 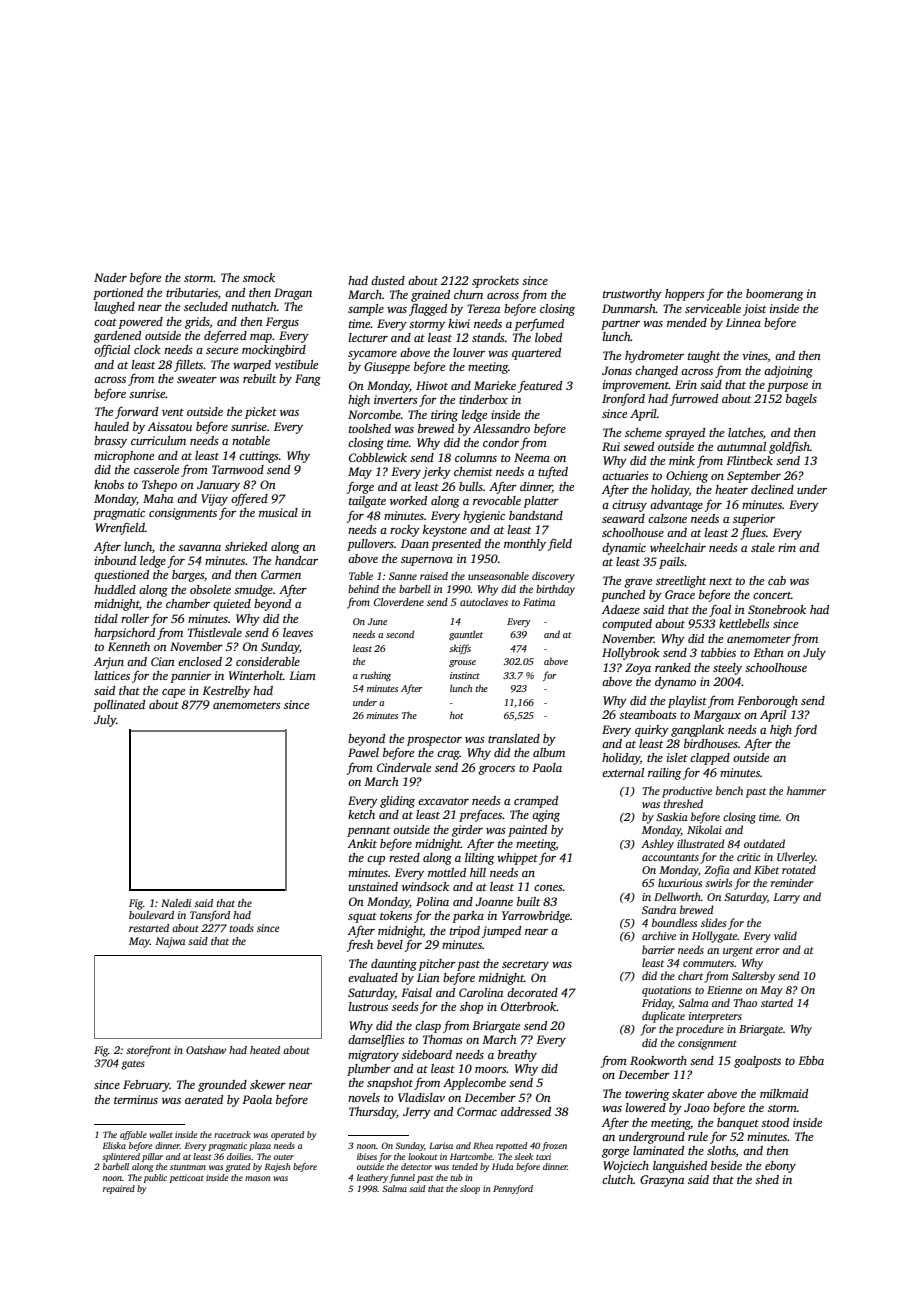 I want to click on toads, so click(x=242, y=928).
